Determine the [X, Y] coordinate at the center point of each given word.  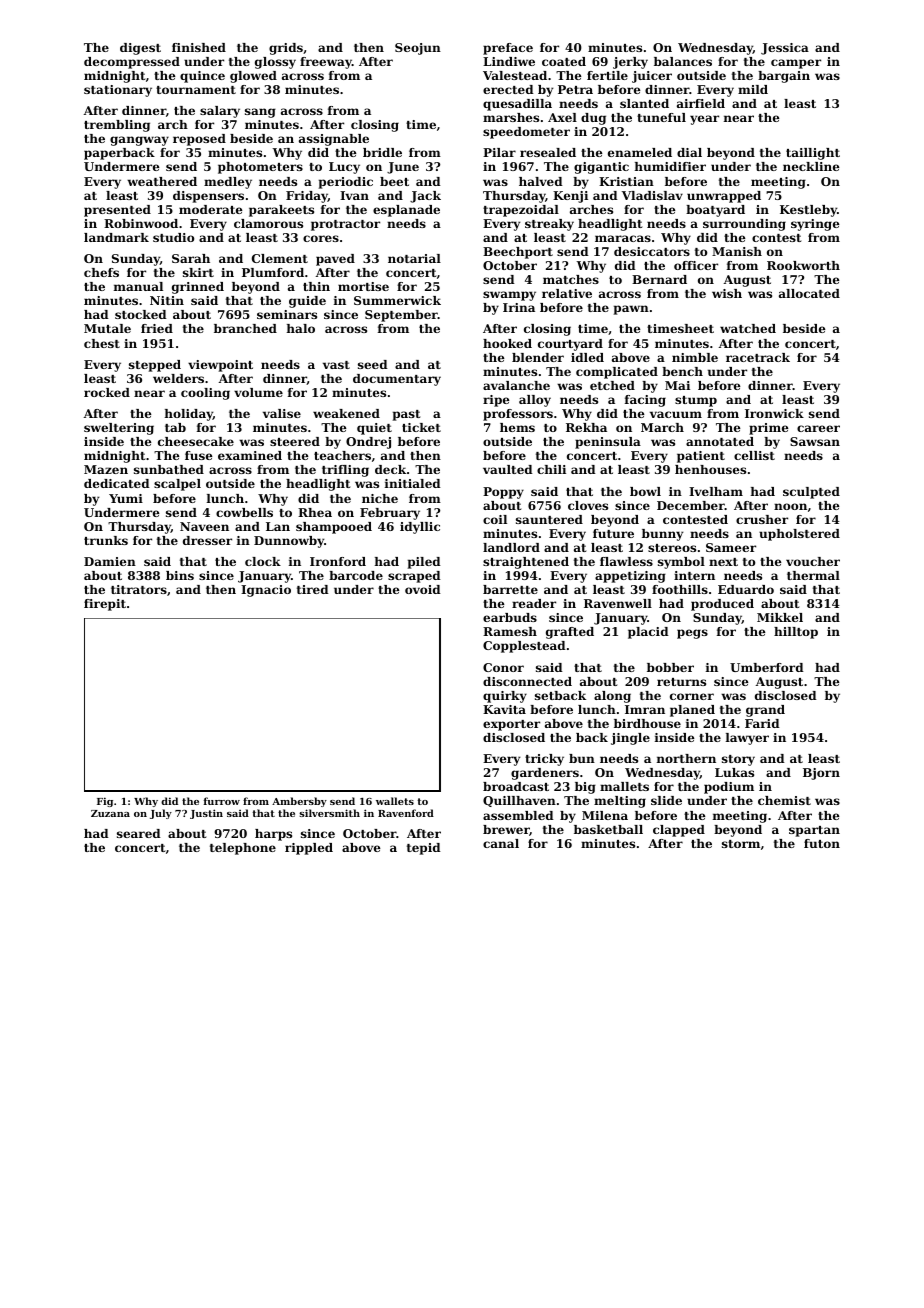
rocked [107, 392]
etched [612, 385]
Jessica [785, 49]
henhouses [710, 469]
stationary [118, 91]
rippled [309, 849]
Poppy [503, 493]
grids [286, 49]
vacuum [676, 414]
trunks [106, 540]
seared [139, 833]
